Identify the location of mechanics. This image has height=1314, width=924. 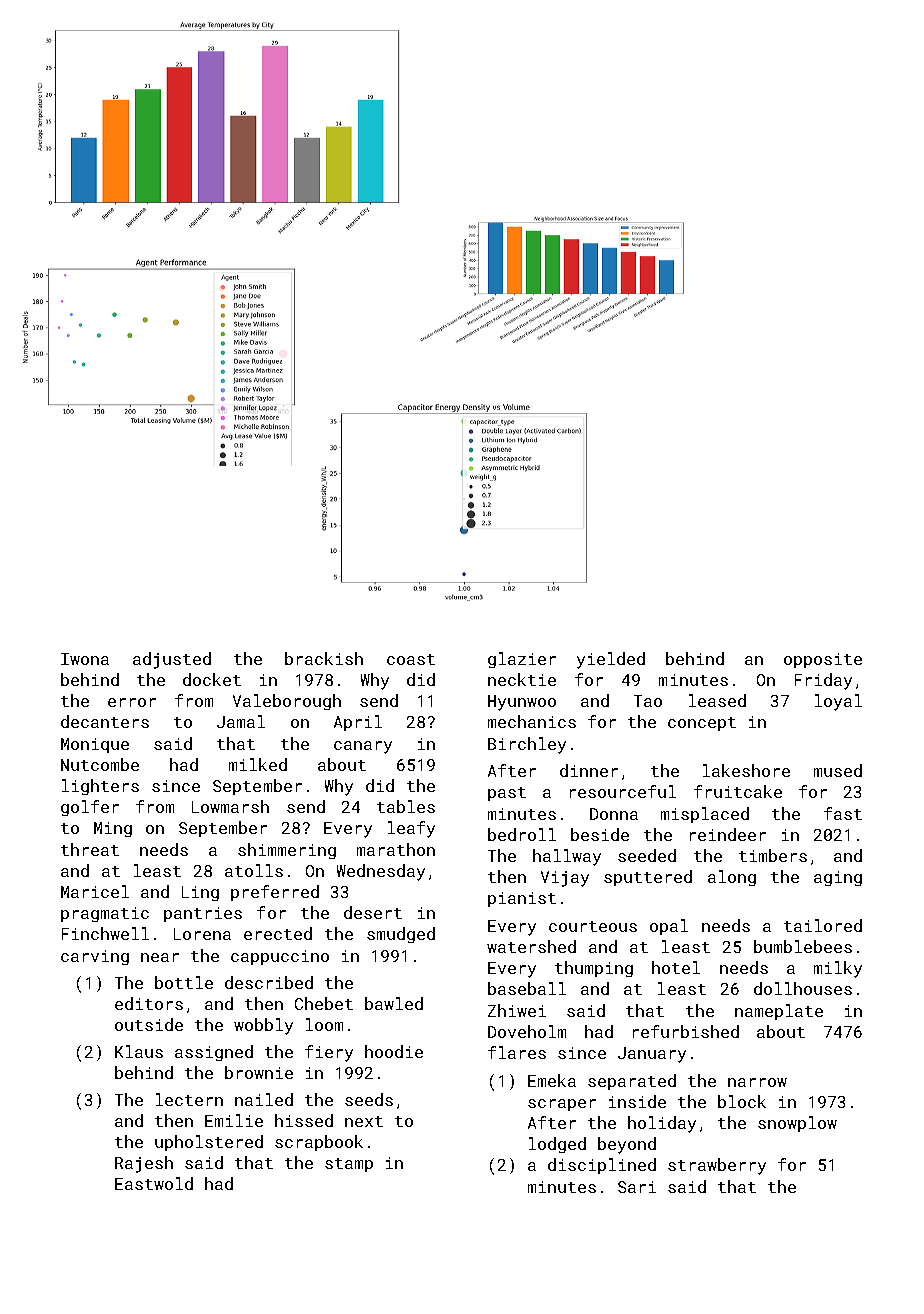
(532, 721).
